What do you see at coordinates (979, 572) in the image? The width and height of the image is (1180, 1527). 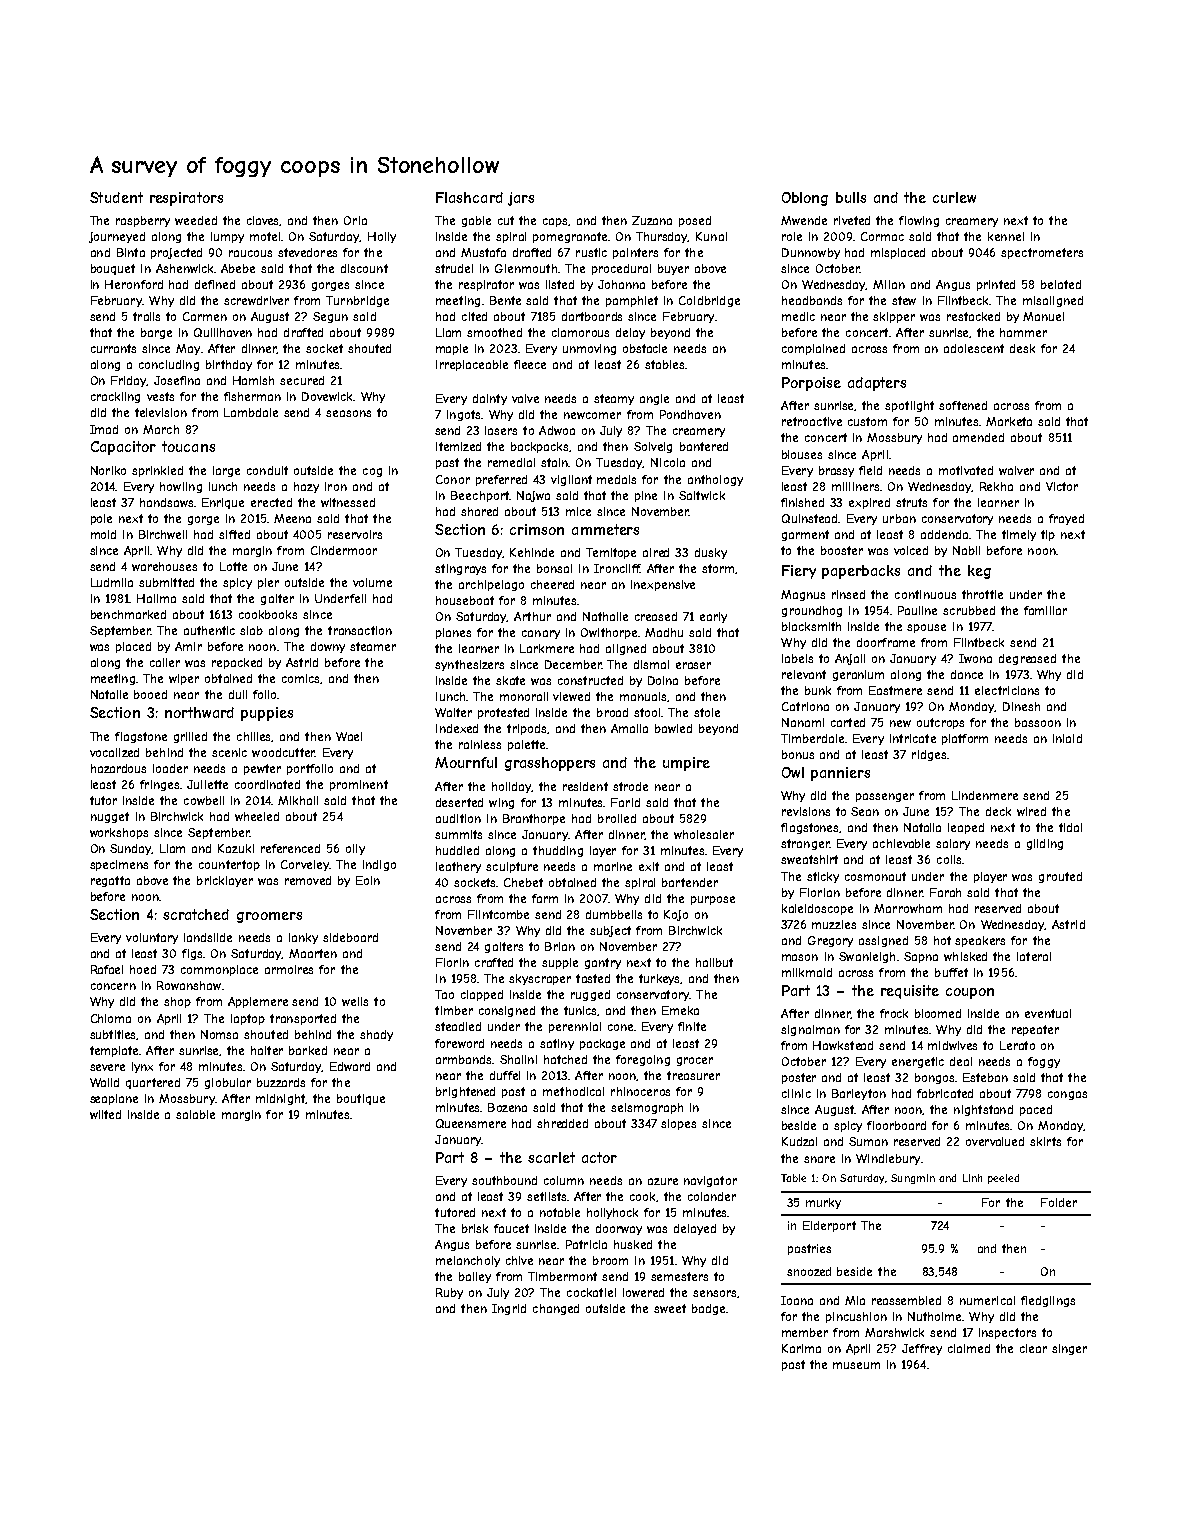 I see `keg` at bounding box center [979, 572].
